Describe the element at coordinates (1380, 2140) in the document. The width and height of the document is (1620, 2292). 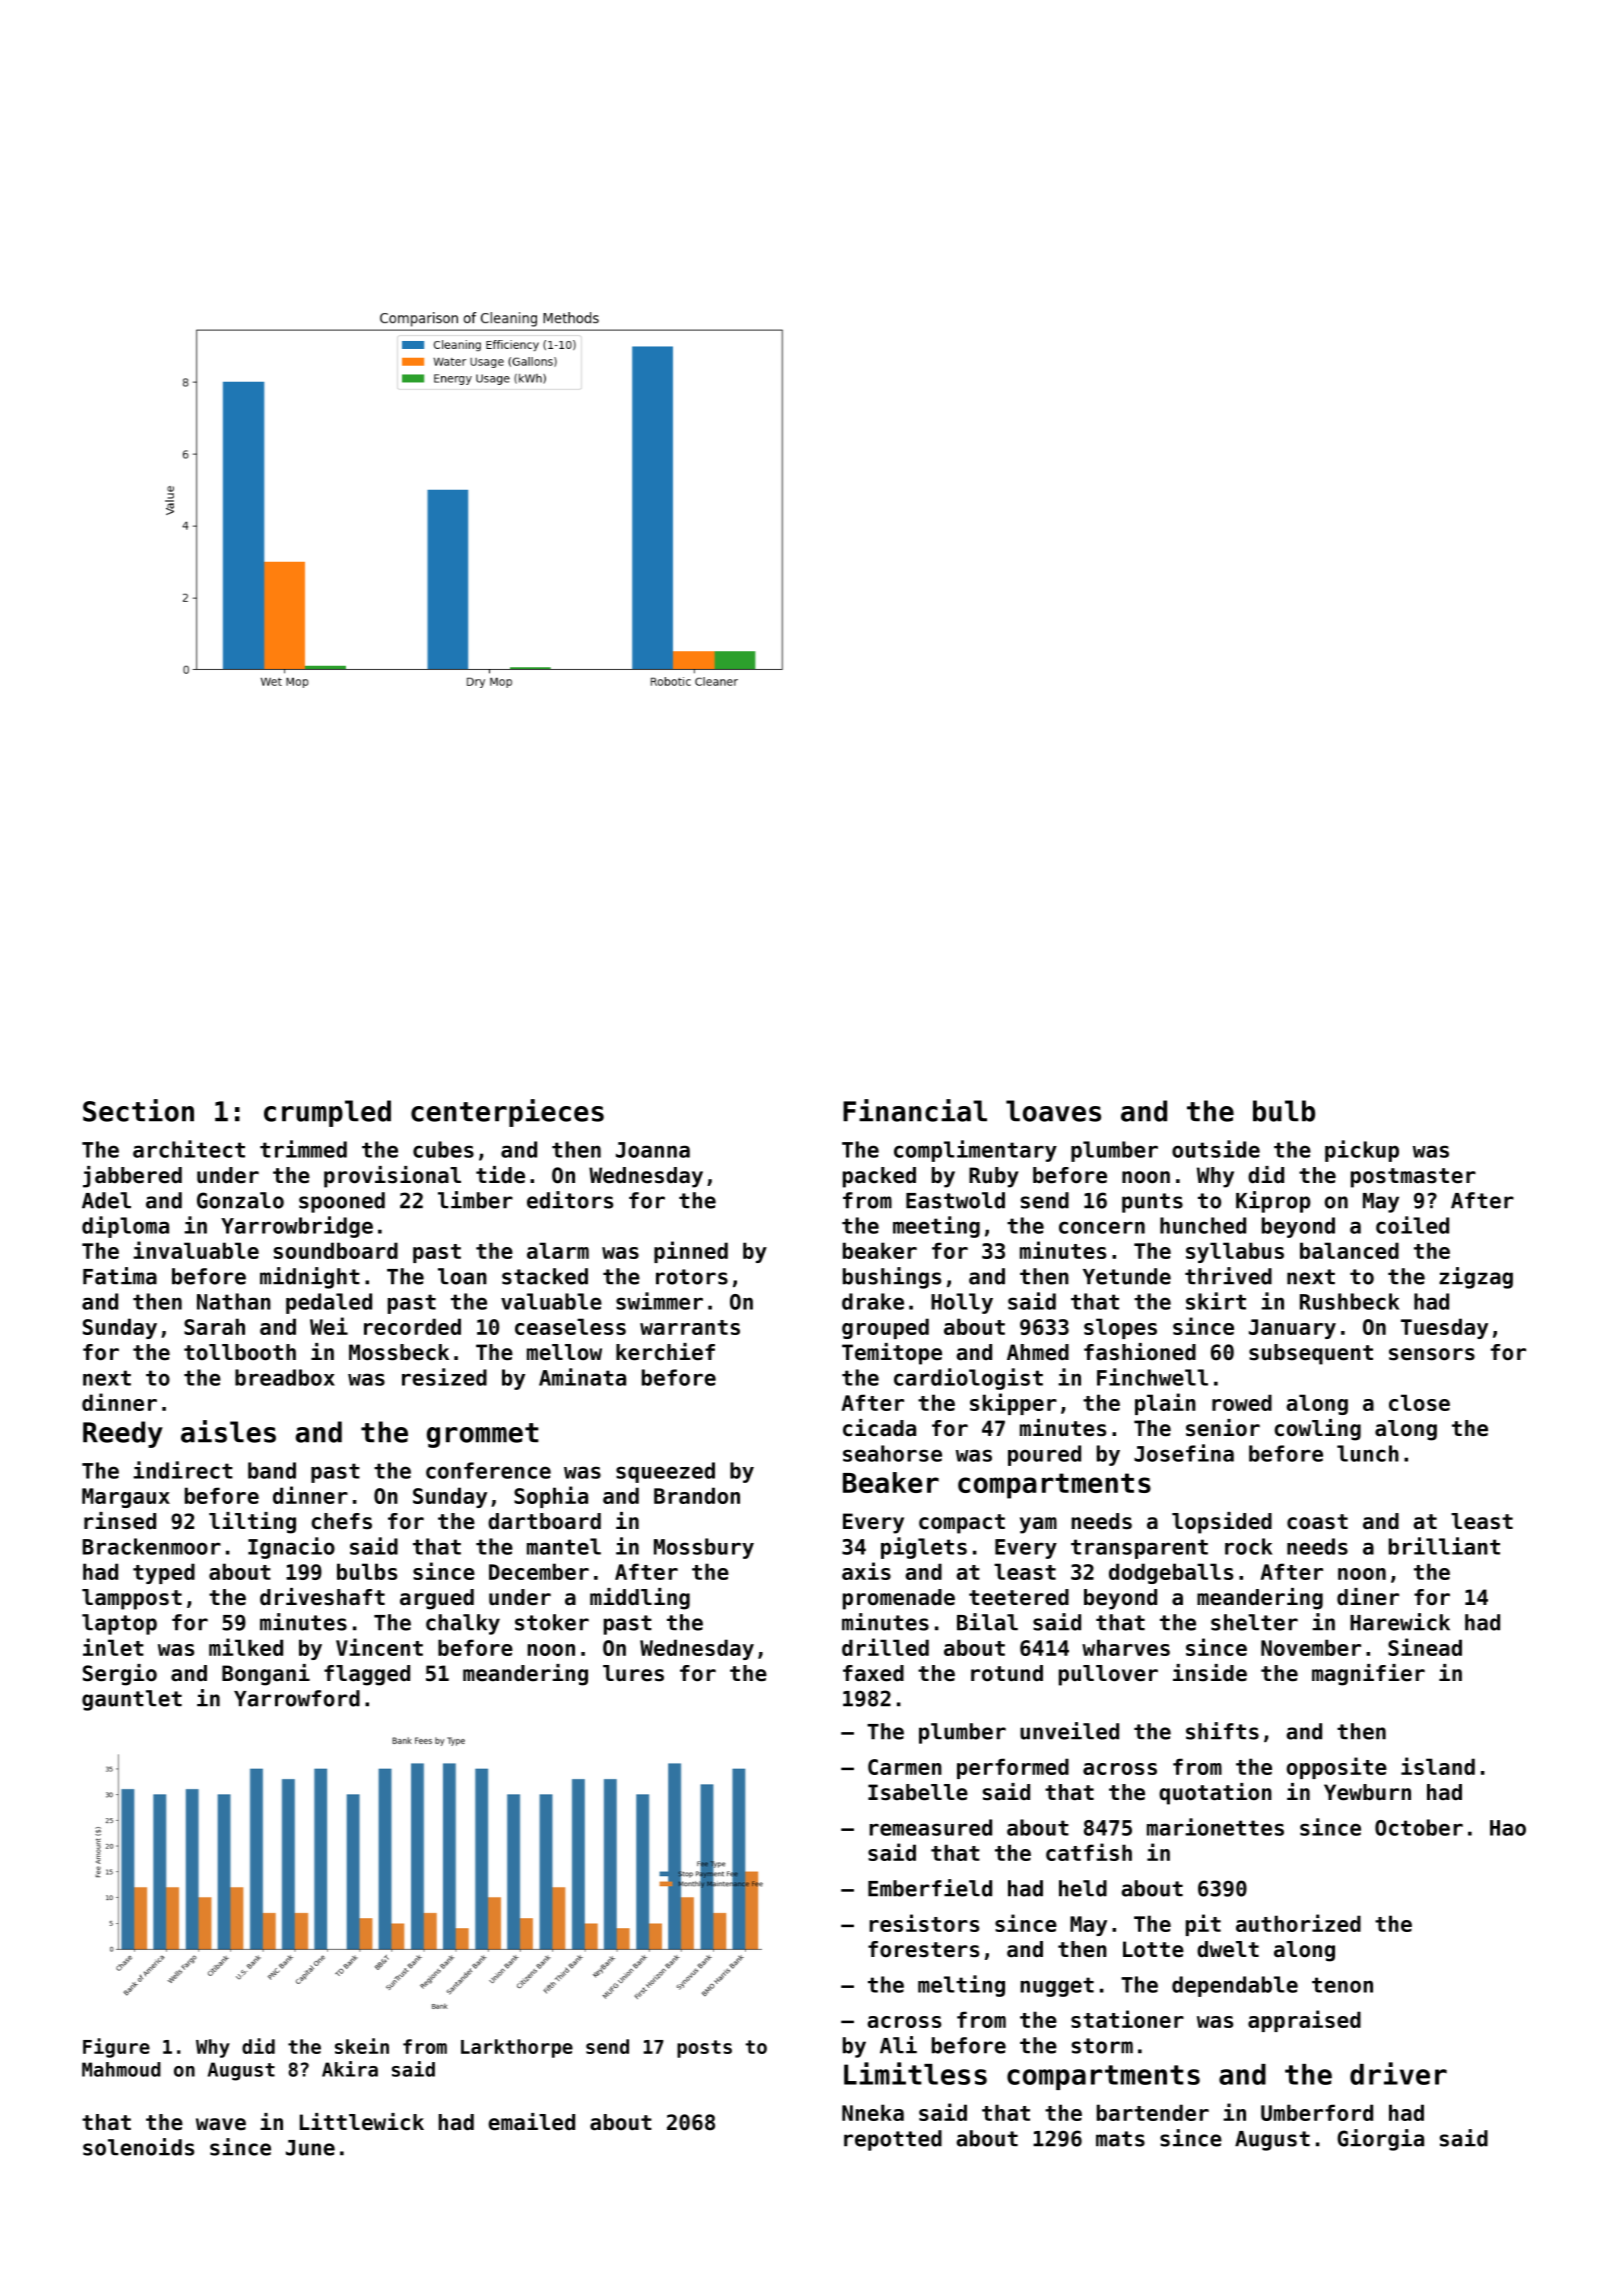
I see `Giorgia` at that location.
